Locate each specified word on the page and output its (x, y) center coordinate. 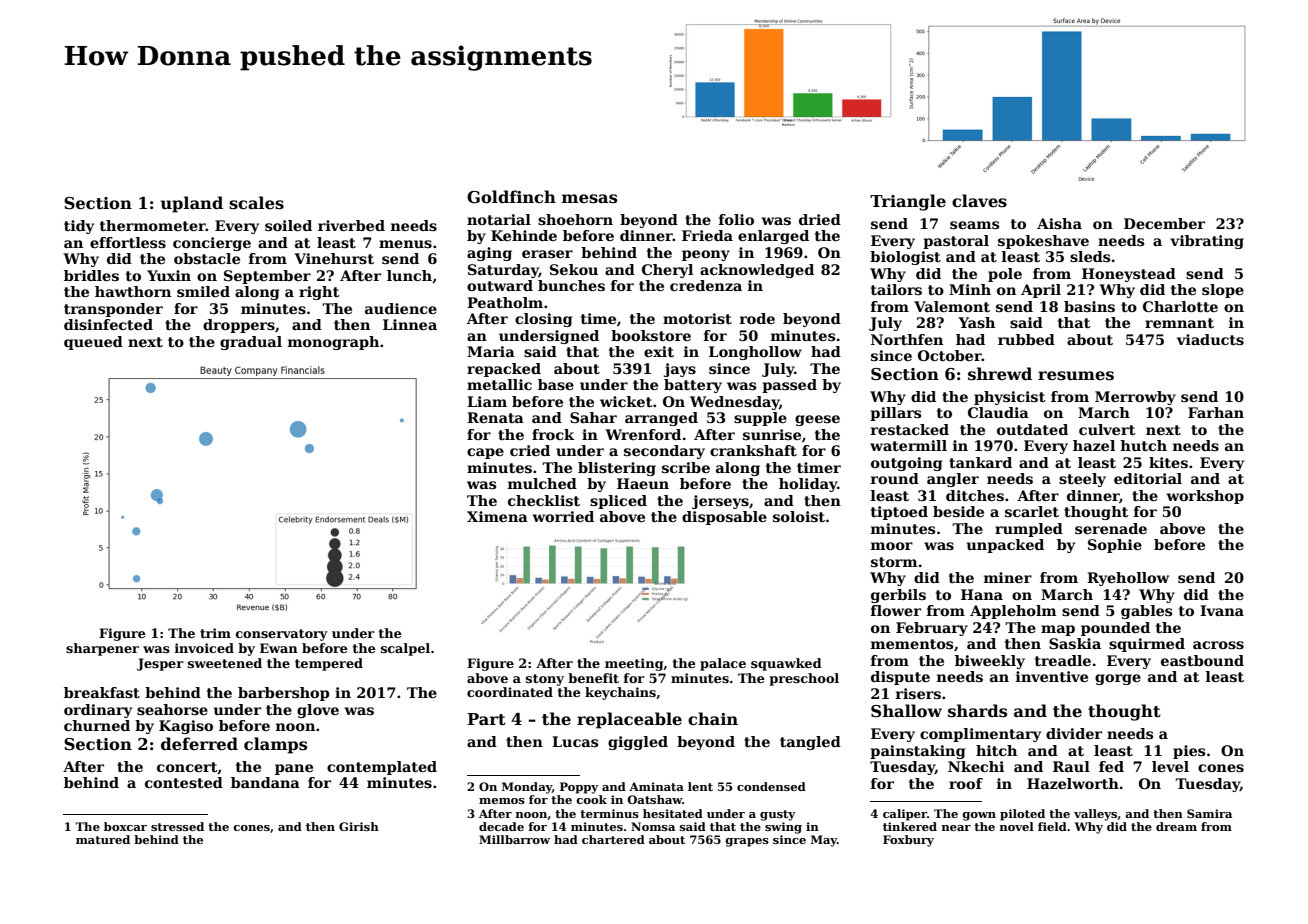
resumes (1076, 376)
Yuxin (169, 275)
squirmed (1147, 645)
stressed (177, 826)
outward (500, 285)
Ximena (497, 516)
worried (563, 516)
